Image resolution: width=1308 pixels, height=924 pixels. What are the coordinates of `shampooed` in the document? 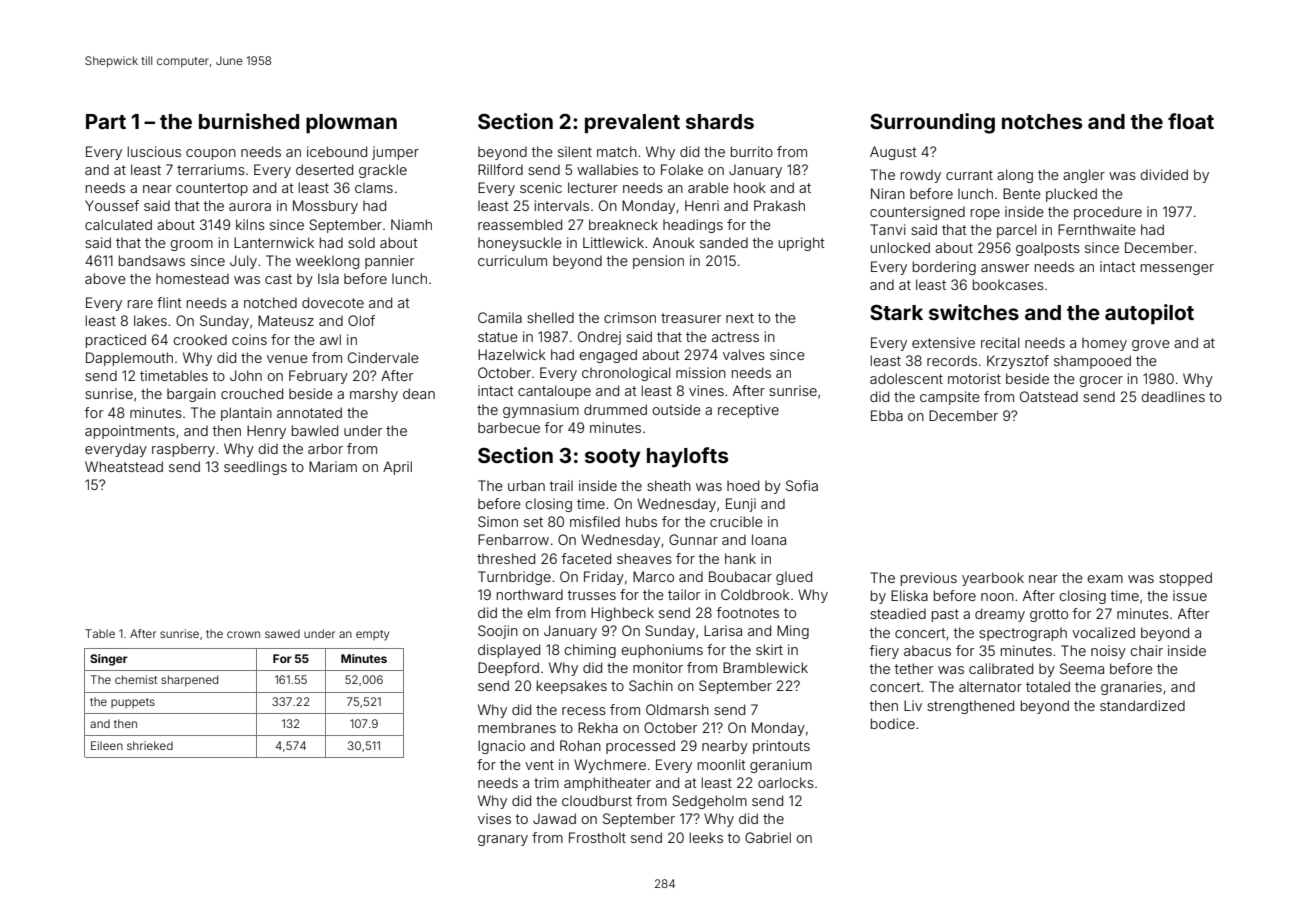 It's located at (1092, 362).
